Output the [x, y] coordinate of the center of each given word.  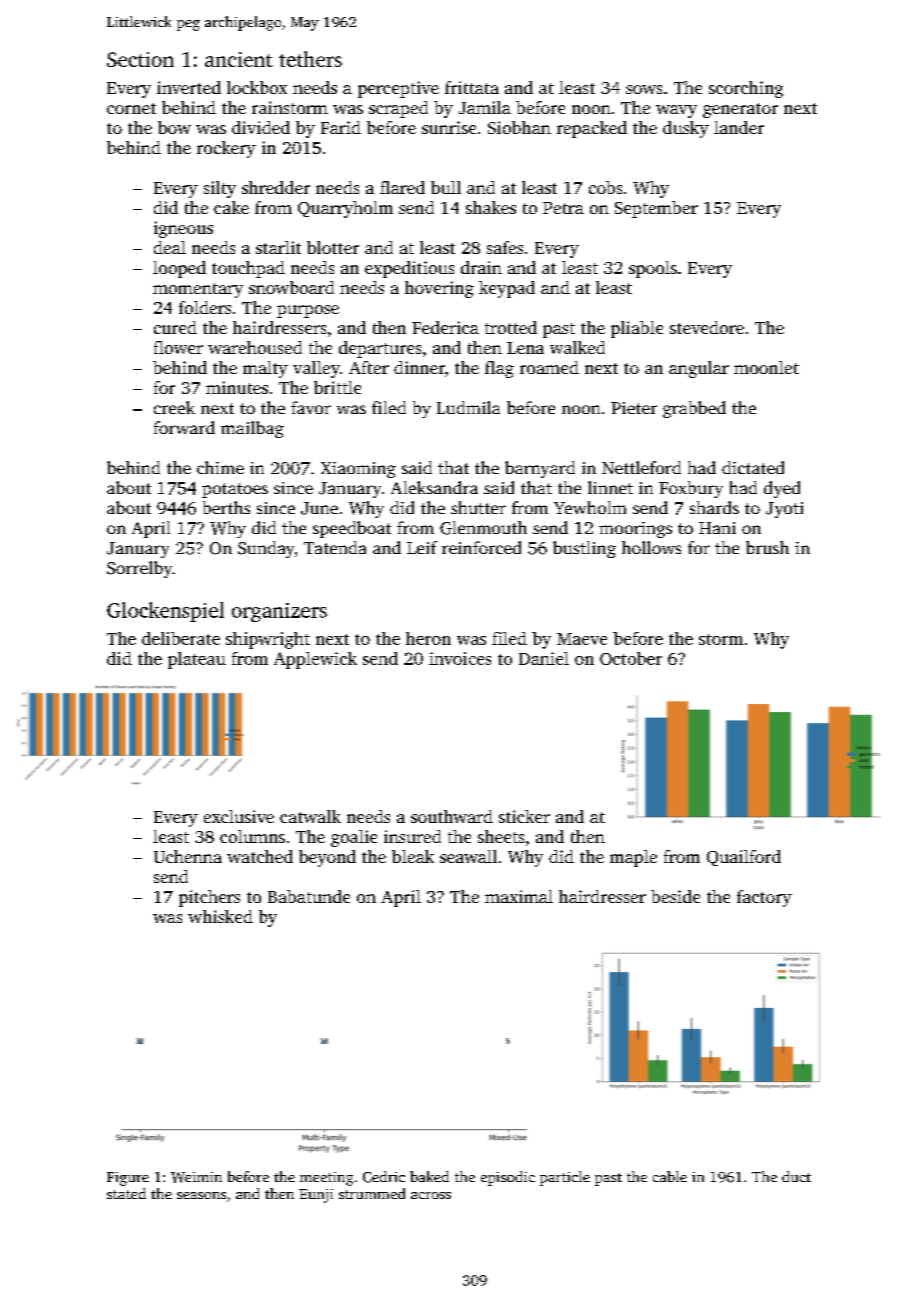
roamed [549, 367]
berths [226, 507]
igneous [183, 229]
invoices [460, 658]
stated [126, 1193]
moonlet [766, 367]
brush [767, 547]
